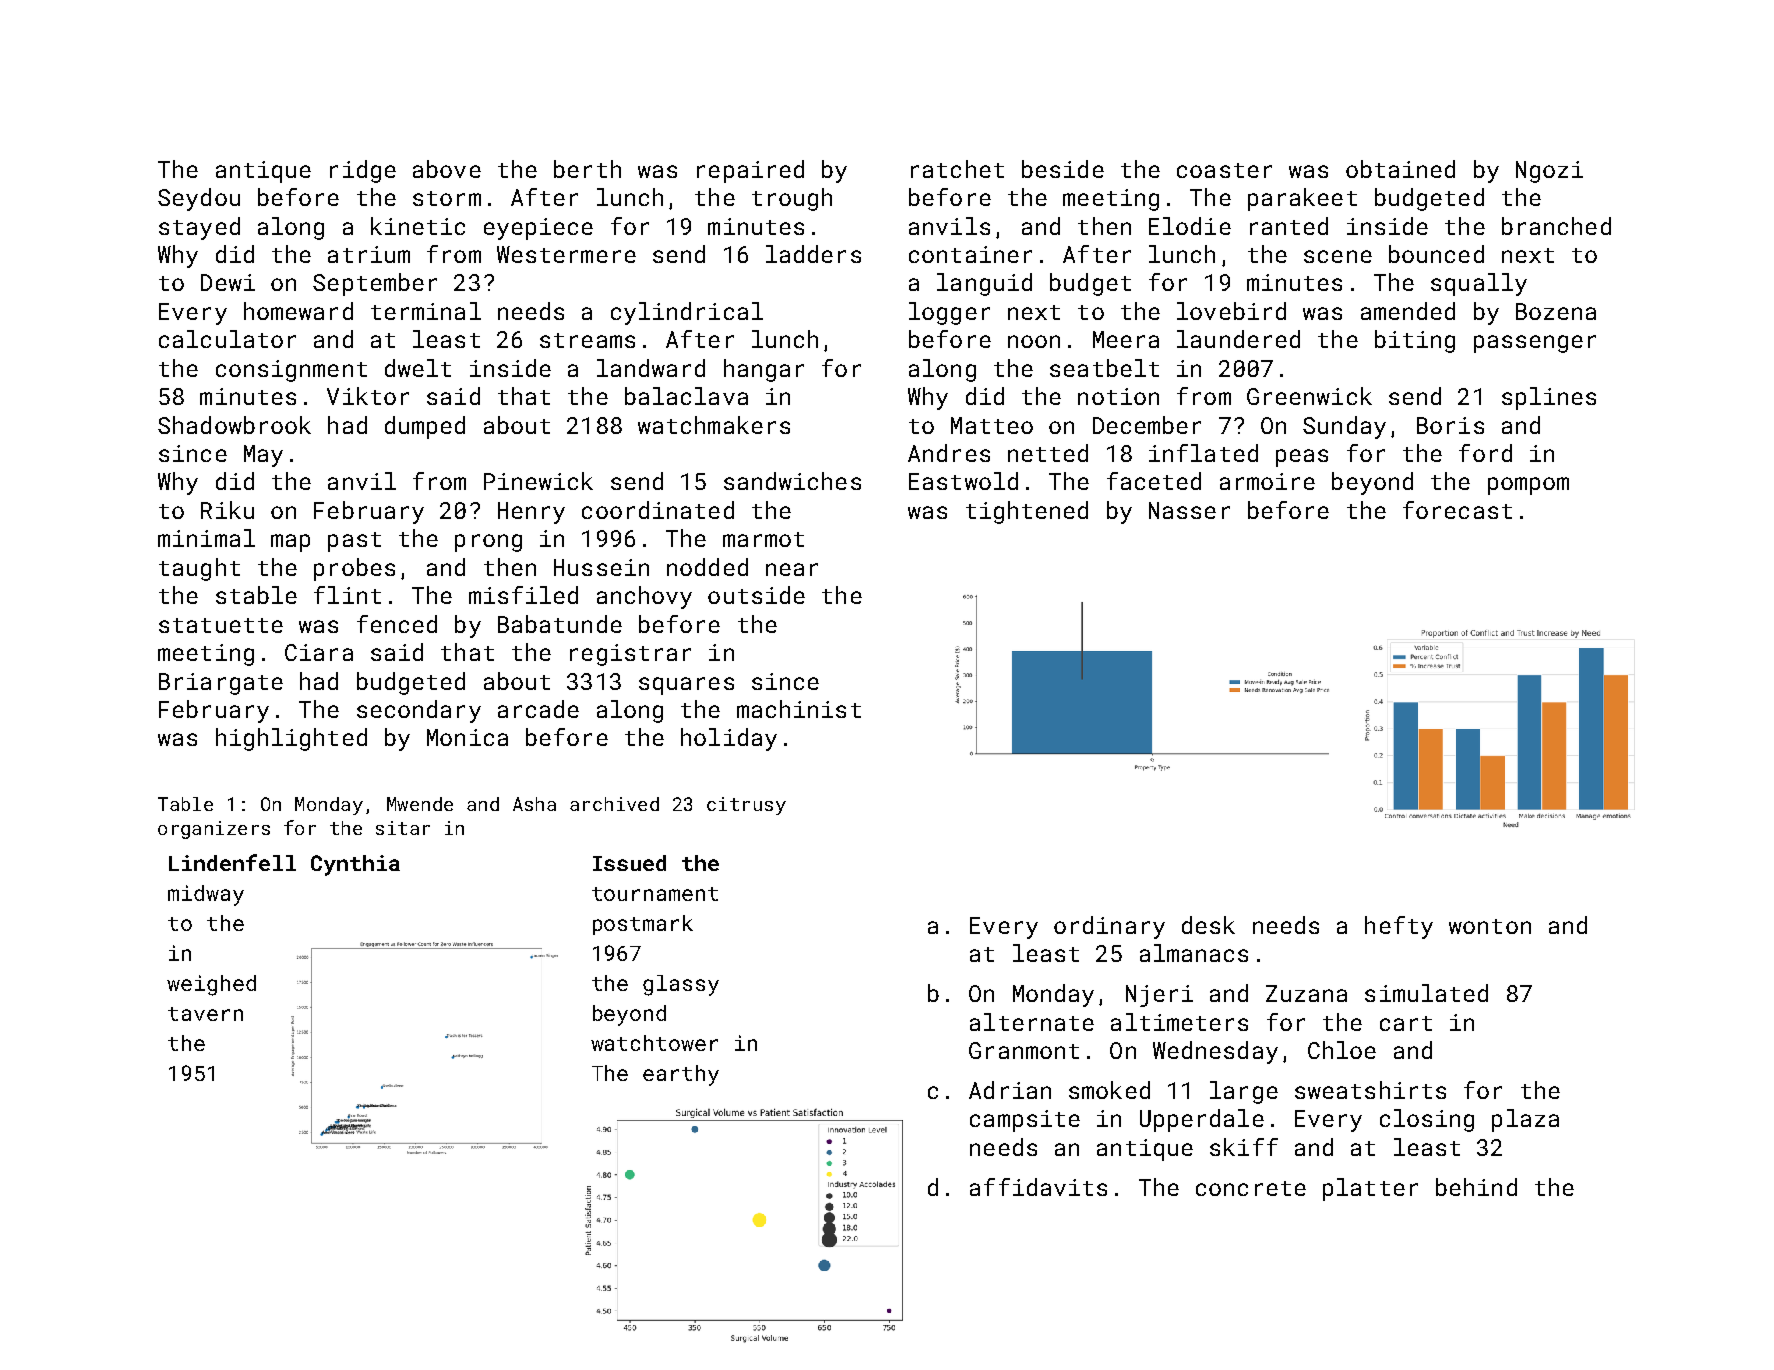  What do you see at coordinates (587, 169) in the screenshot?
I see `berth` at bounding box center [587, 169].
